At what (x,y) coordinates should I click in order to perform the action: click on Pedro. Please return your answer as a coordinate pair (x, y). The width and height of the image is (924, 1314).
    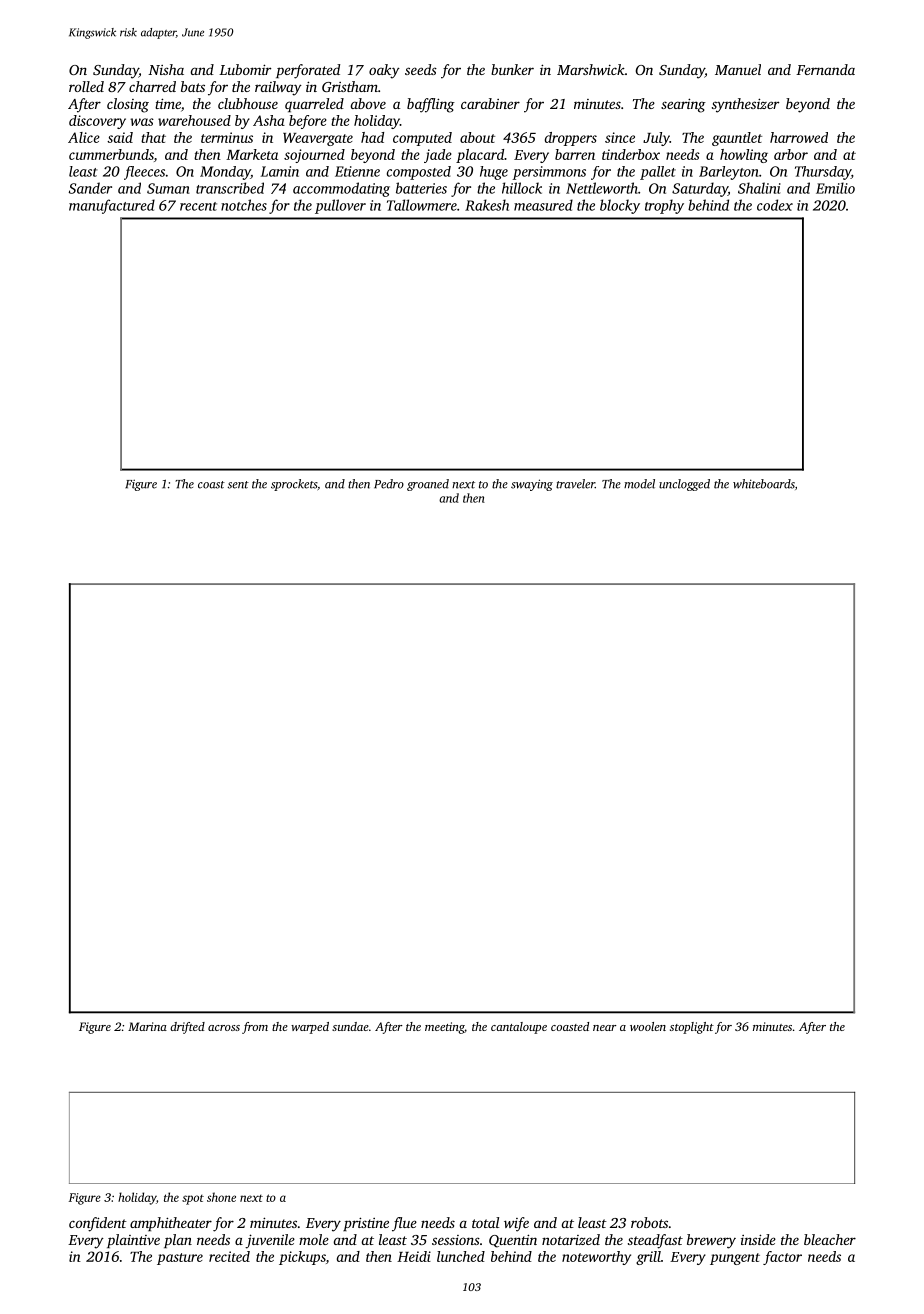
    Looking at the image, I should click on (389, 484).
